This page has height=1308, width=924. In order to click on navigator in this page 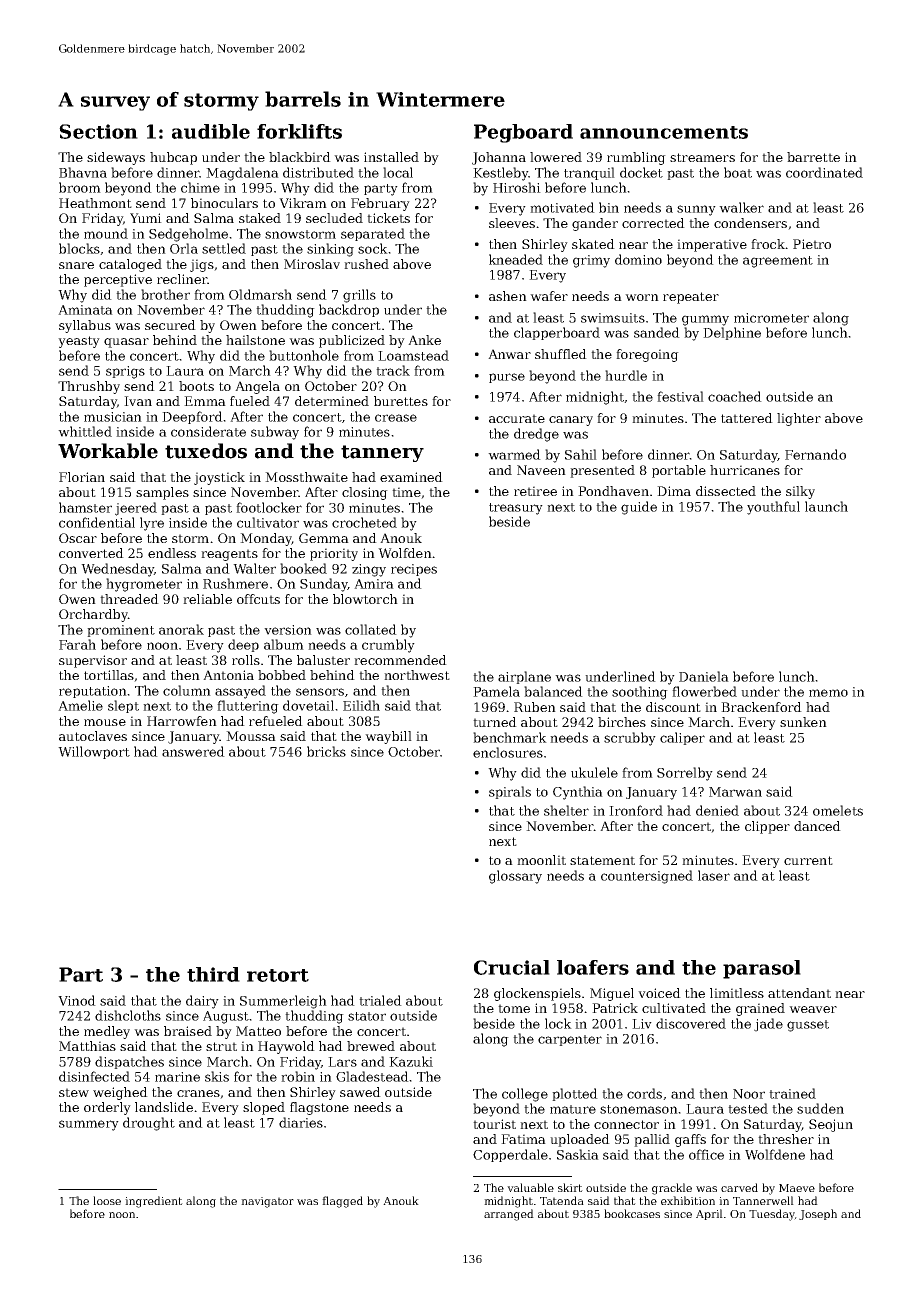, I will do `click(267, 1202)`.
